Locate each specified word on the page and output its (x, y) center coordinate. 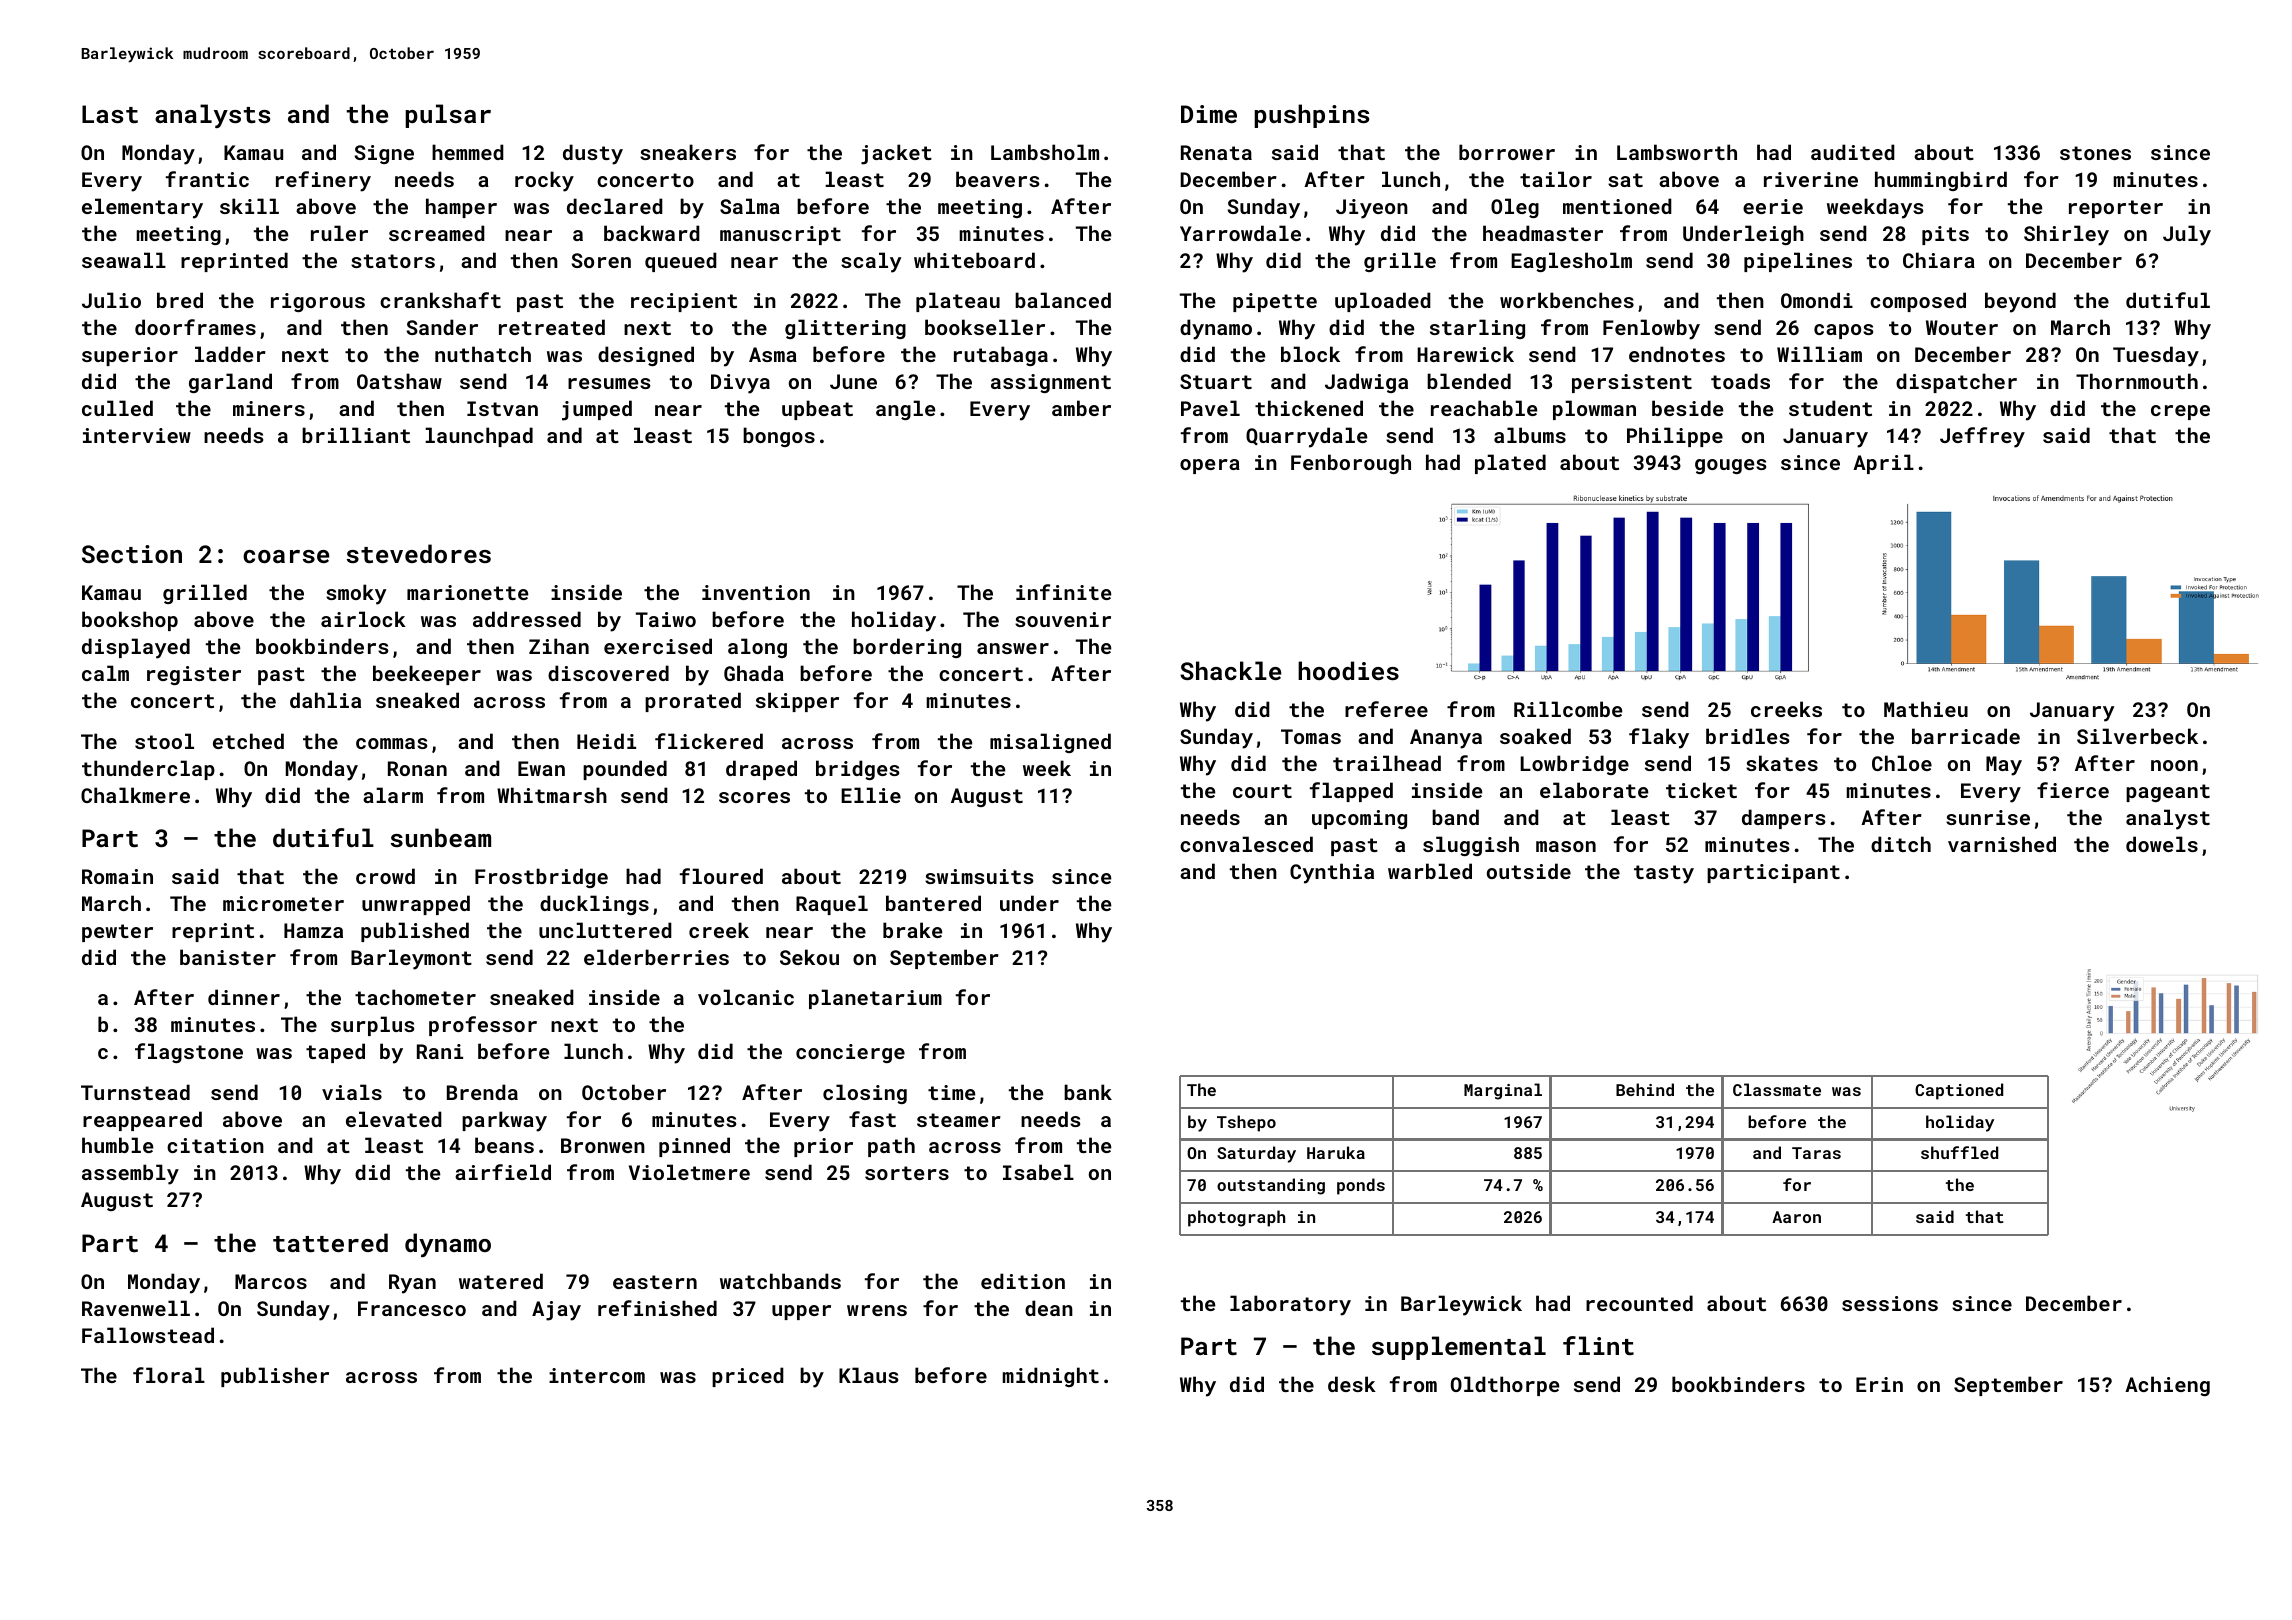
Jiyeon (1372, 209)
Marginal (1503, 1091)
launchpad (479, 437)
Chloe (1902, 763)
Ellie (871, 795)
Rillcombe (1568, 709)
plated (1510, 464)
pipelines (1798, 262)
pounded (625, 770)
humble (117, 1145)
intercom (597, 1375)
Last (110, 114)
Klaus (868, 1375)
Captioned (1959, 1091)
